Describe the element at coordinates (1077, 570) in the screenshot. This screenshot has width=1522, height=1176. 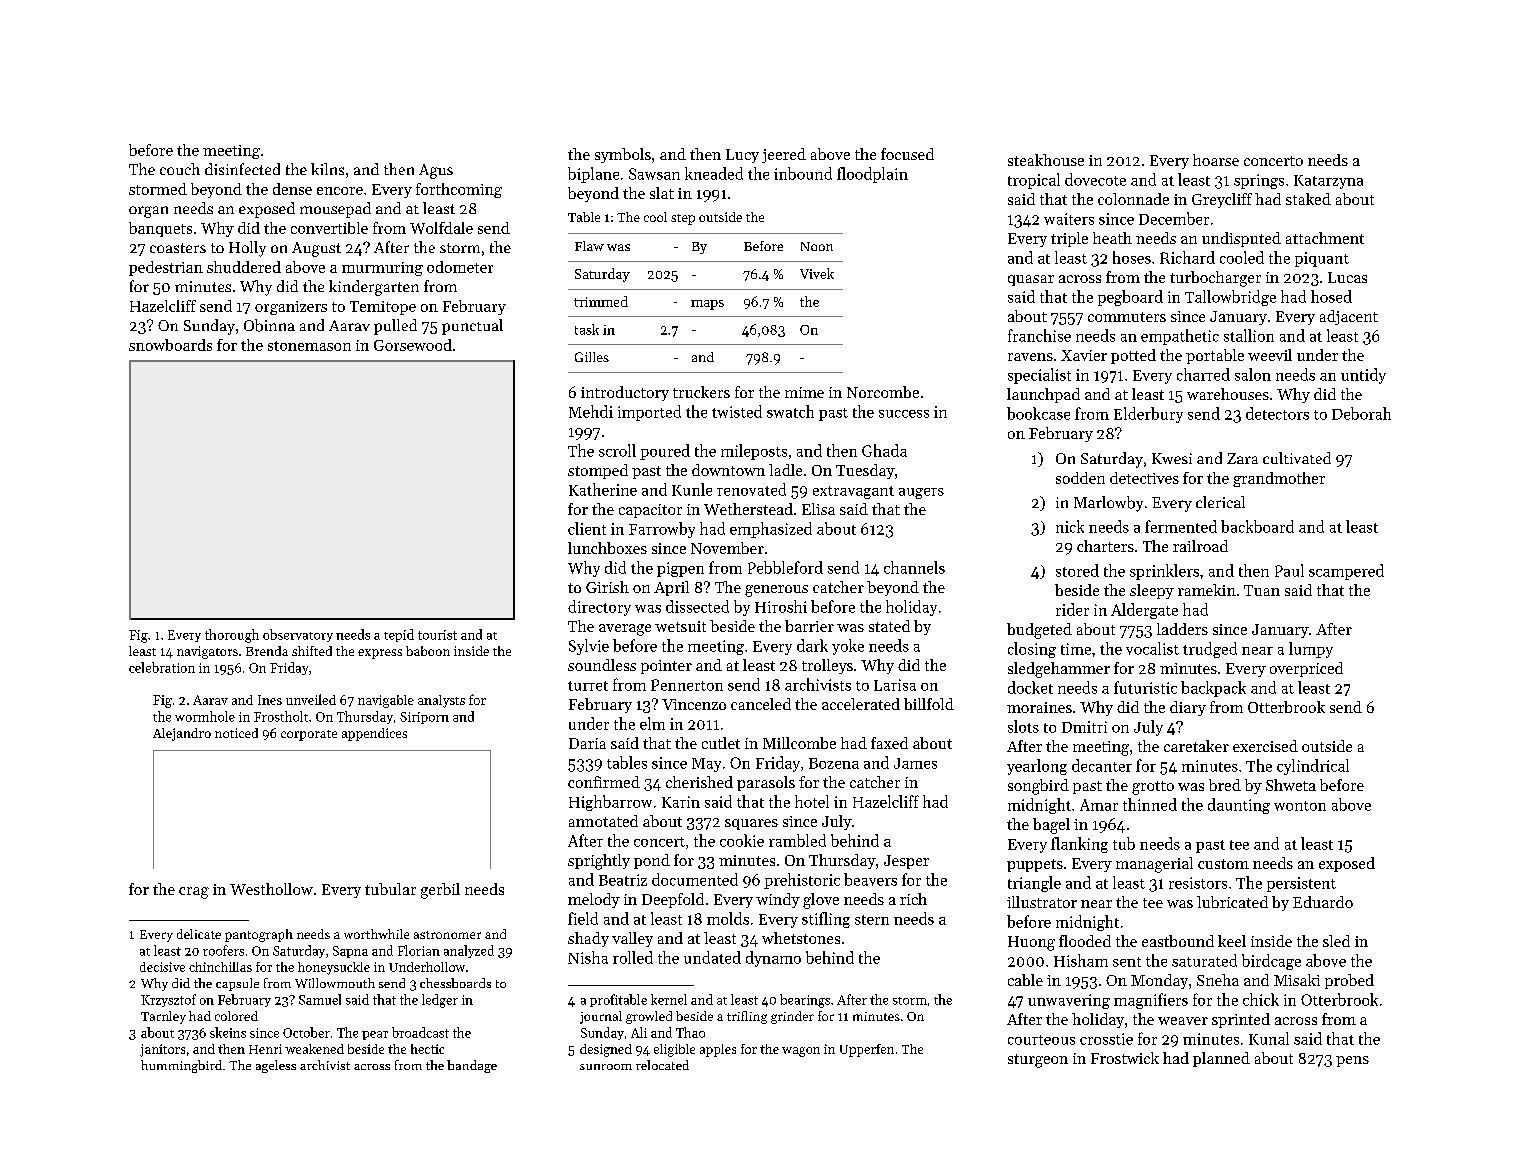
I see `stored` at that location.
